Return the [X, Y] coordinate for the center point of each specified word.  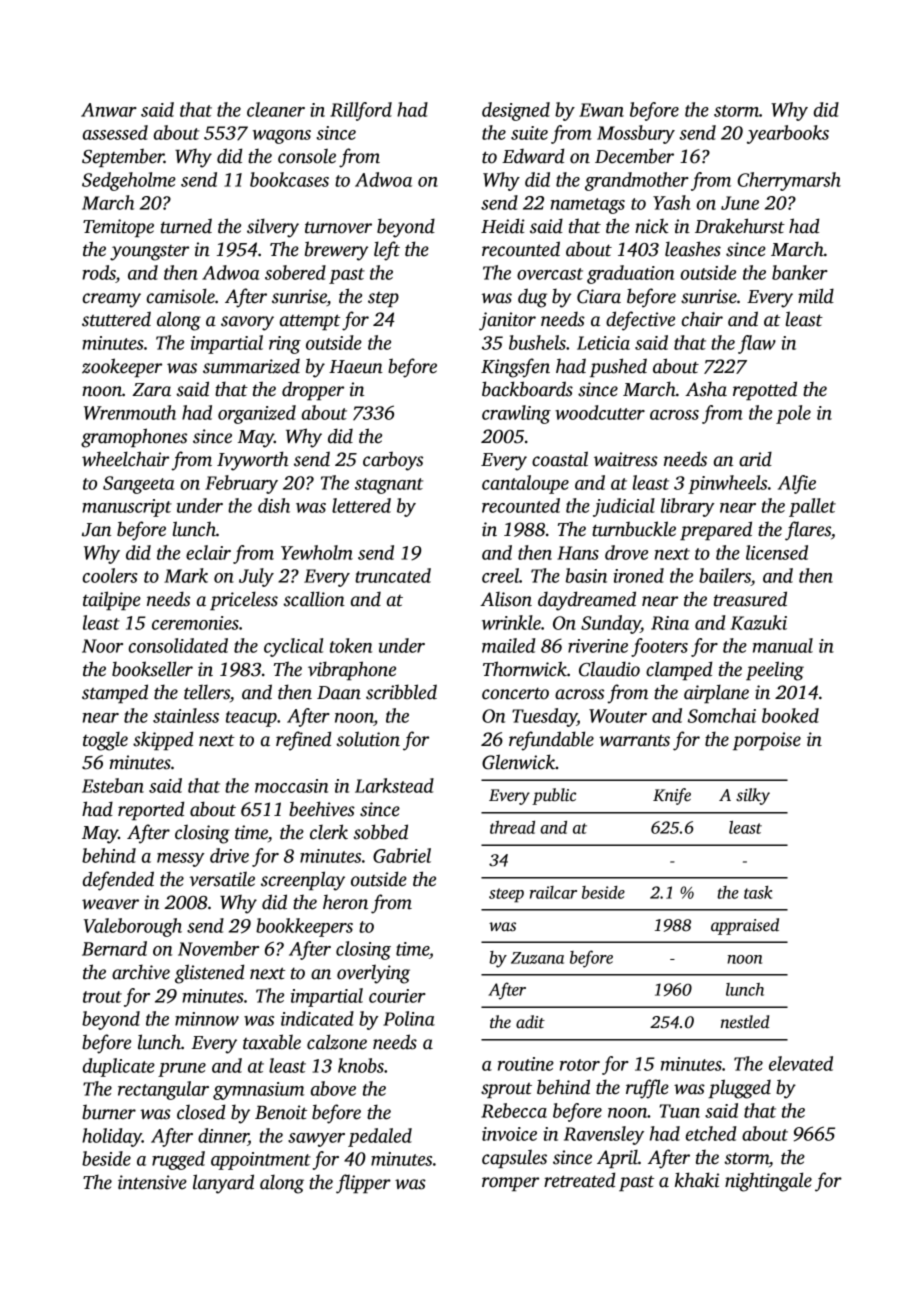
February [241, 484]
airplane [716, 693]
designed [516, 111]
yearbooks [788, 134]
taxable [272, 1042]
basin [586, 575]
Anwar [109, 110]
